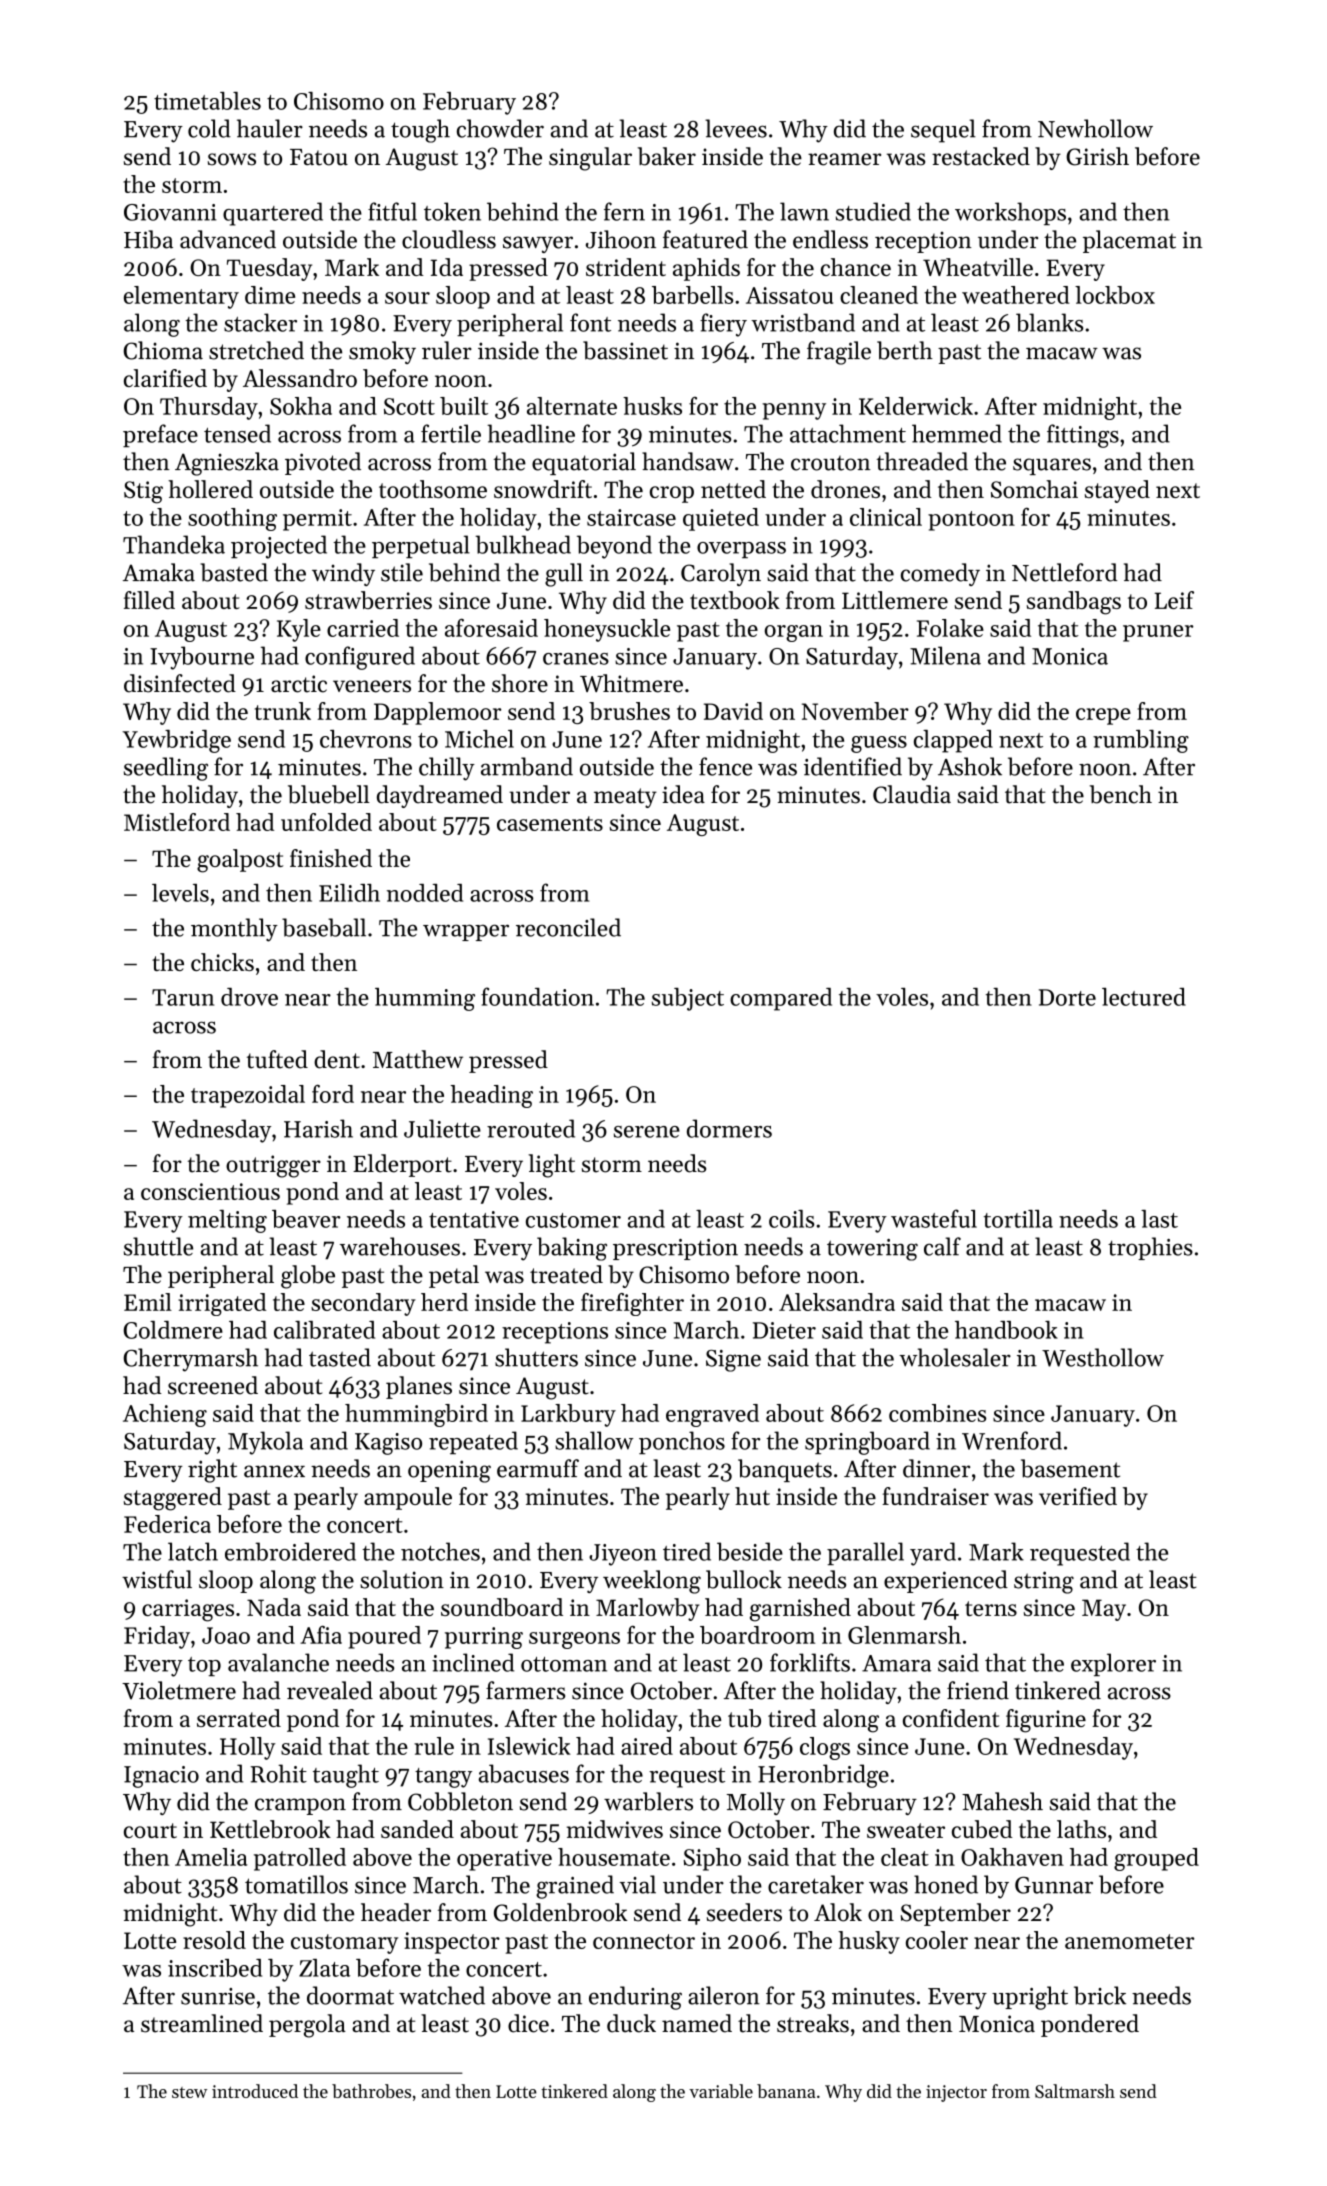 The height and width of the page is (2186, 1327). I want to click on hauler, so click(270, 128).
